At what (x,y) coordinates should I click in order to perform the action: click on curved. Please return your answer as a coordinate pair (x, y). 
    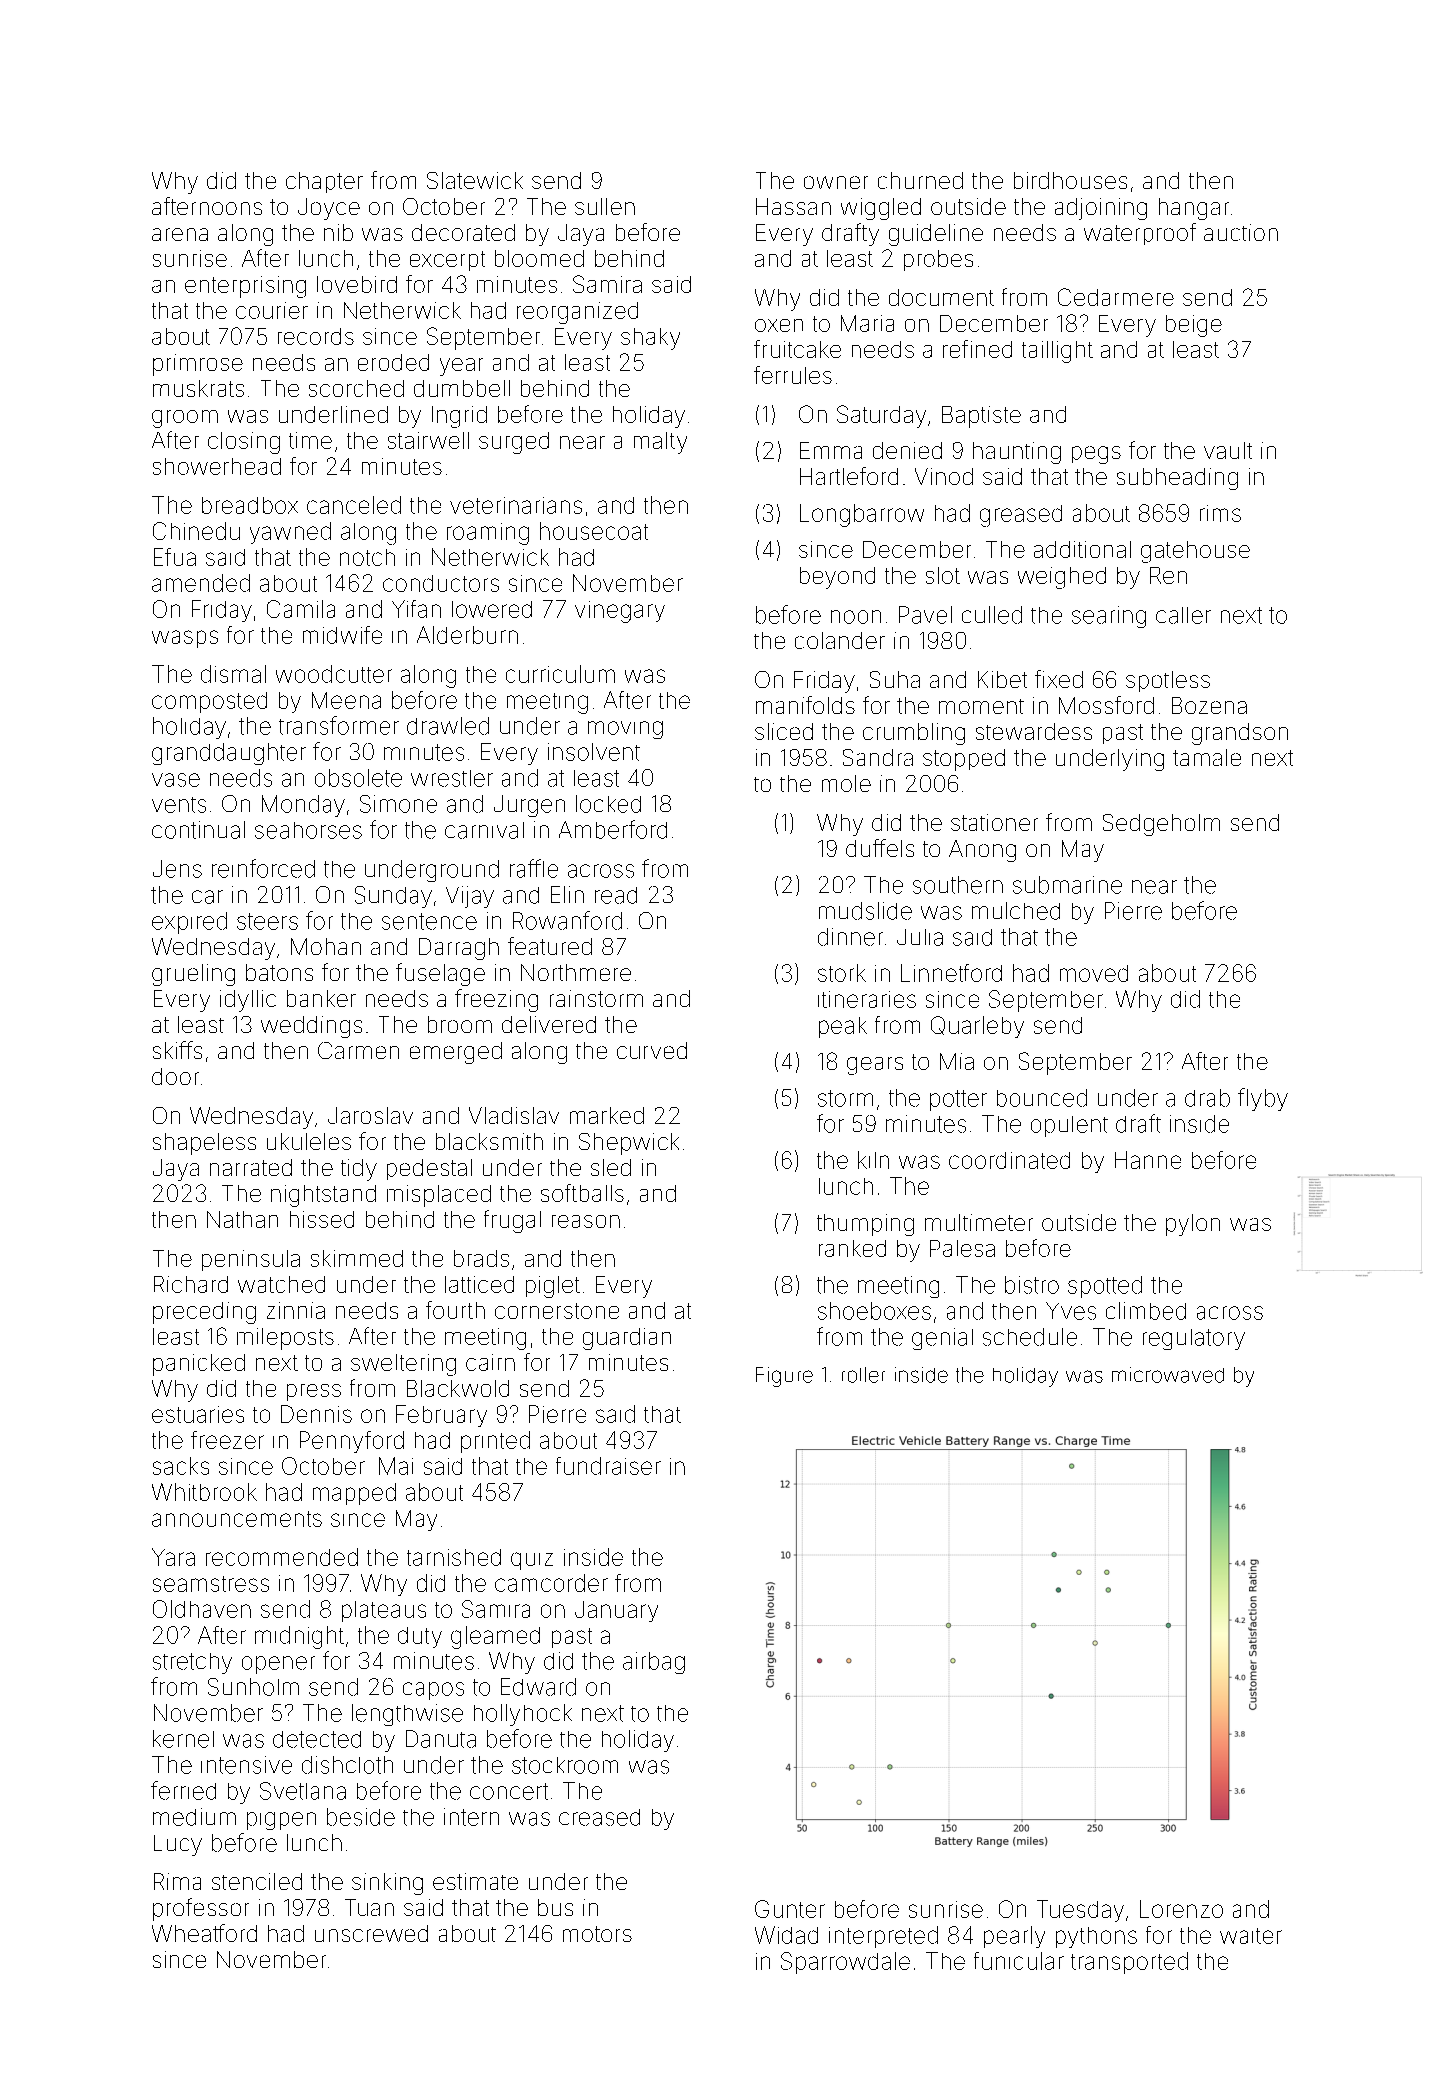
    Looking at the image, I should click on (652, 1050).
